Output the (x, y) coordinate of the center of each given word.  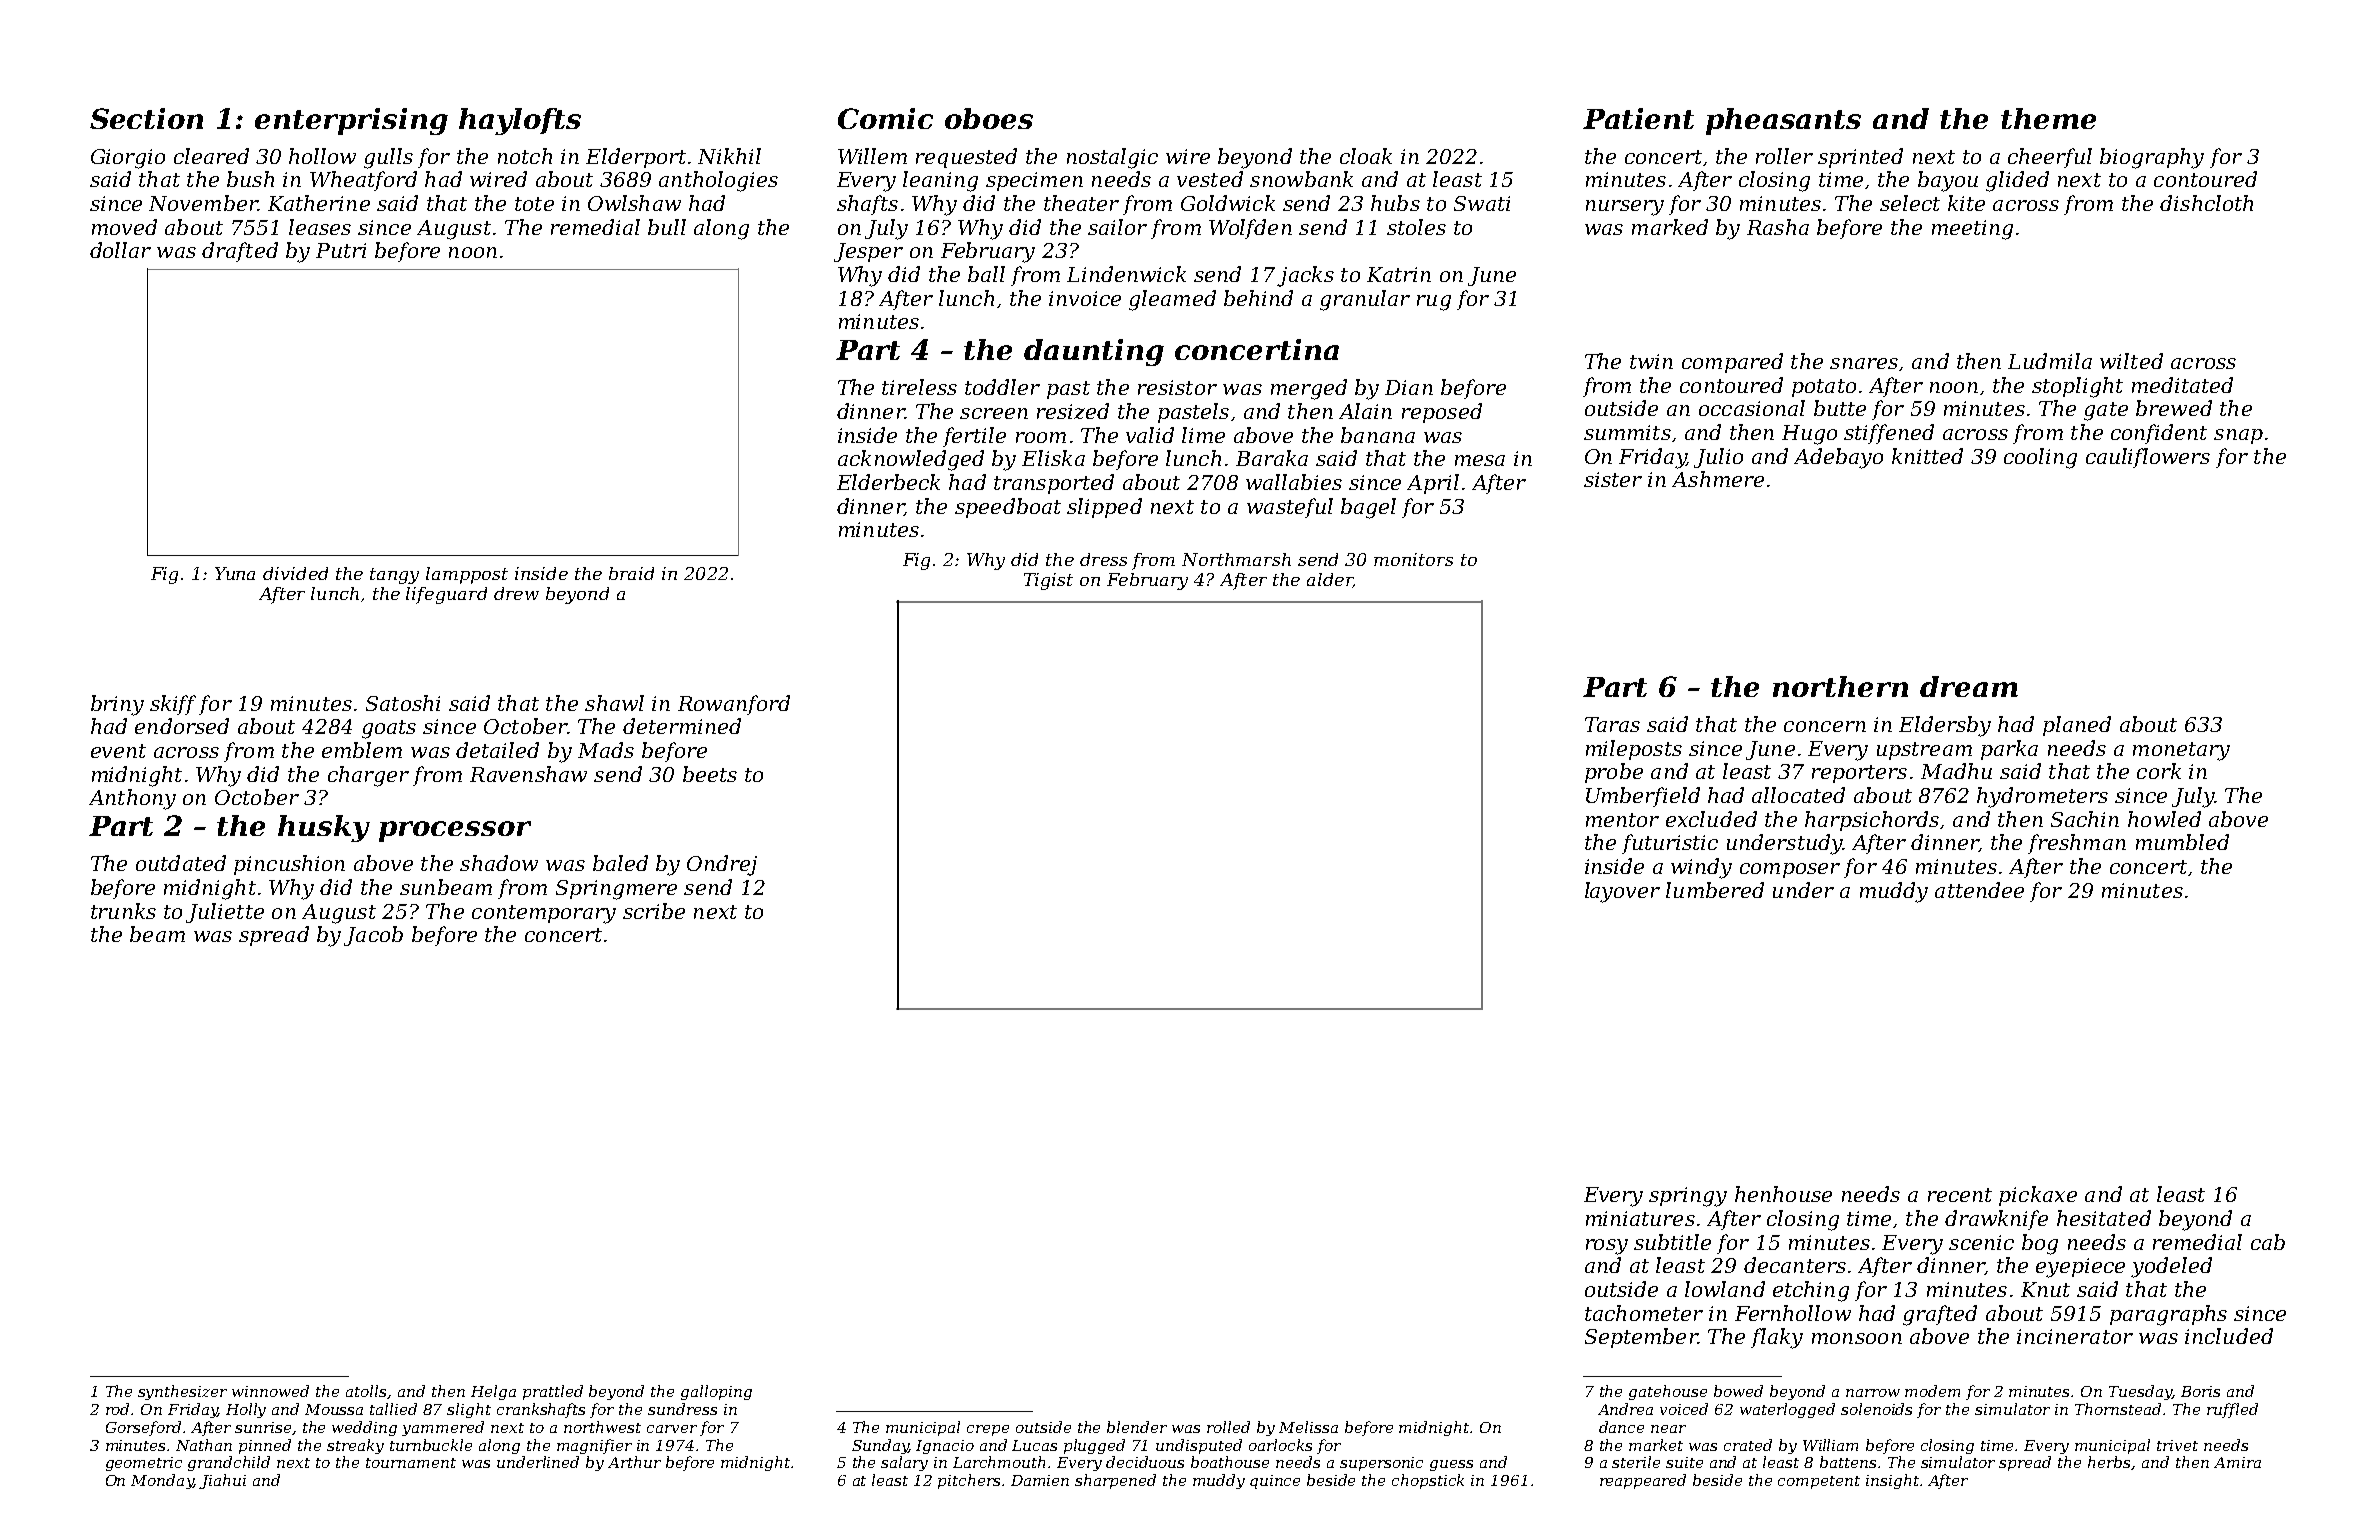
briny (117, 705)
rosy (1607, 1247)
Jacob (373, 936)
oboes (989, 118)
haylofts (520, 121)
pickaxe (2038, 1196)
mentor (1622, 820)
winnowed (270, 1391)
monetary (2181, 751)
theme (2048, 118)
